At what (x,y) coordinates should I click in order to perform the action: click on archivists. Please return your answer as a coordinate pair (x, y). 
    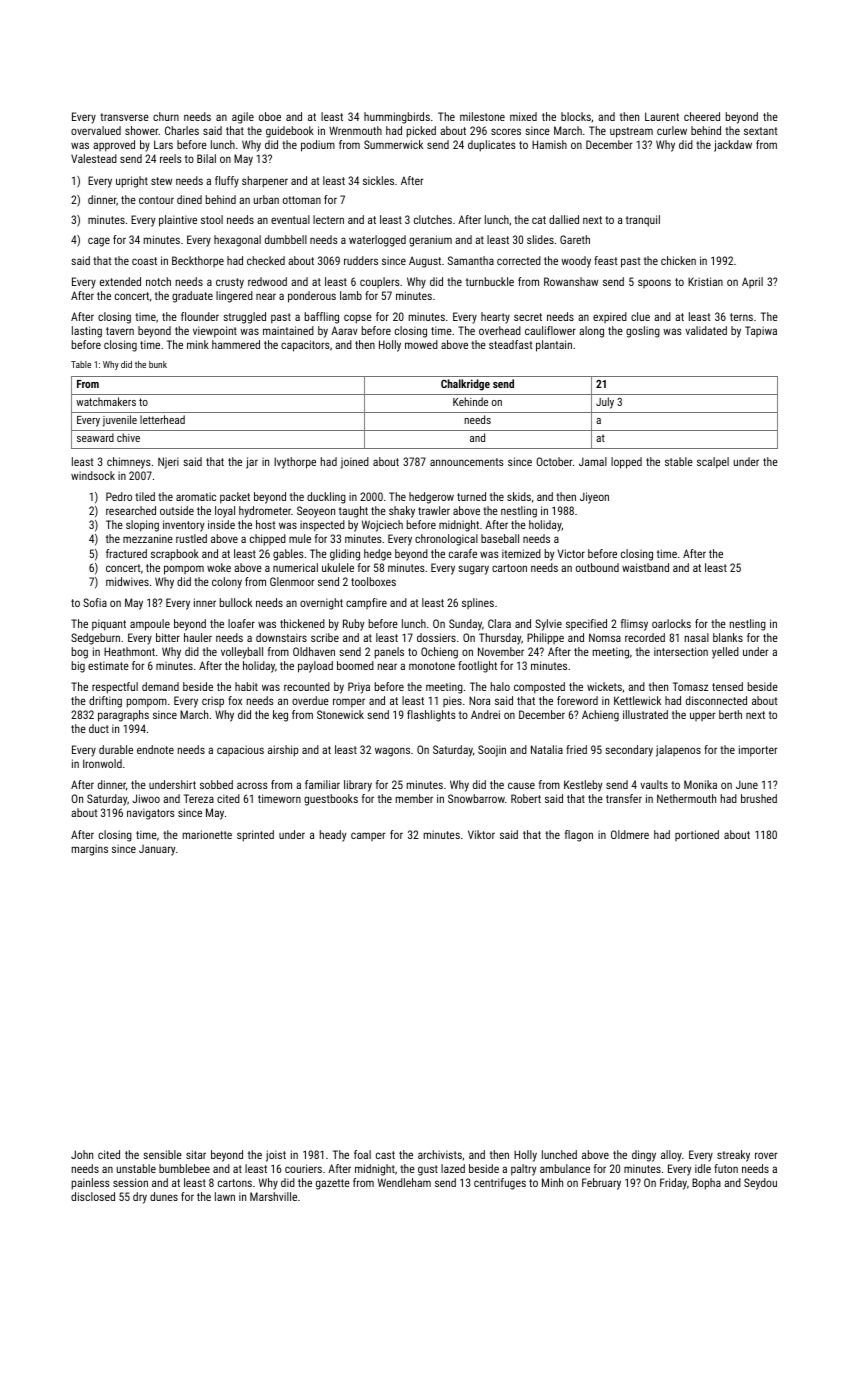
    Looking at the image, I should click on (440, 1154).
